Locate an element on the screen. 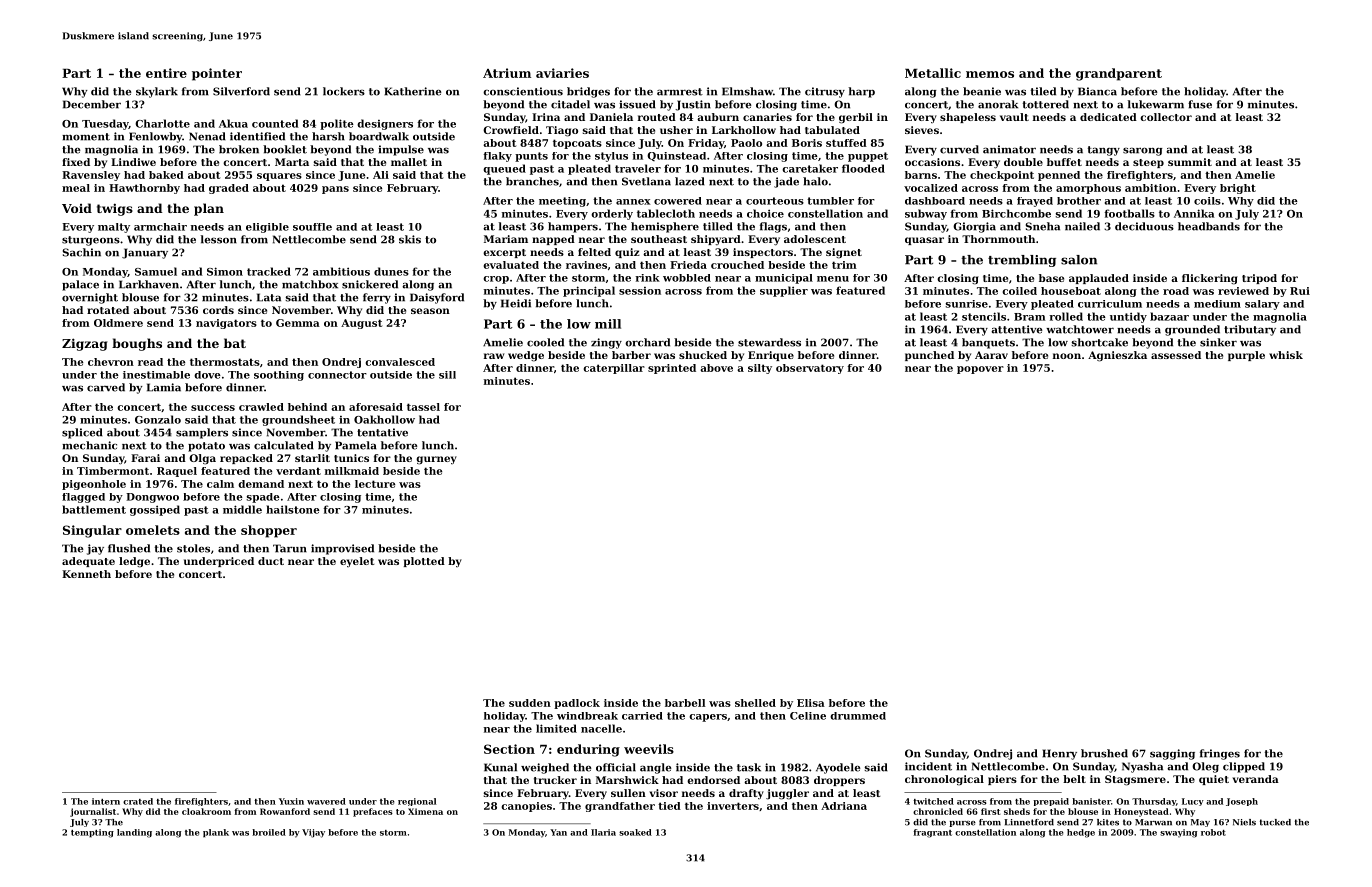 Image resolution: width=1372 pixels, height=887 pixels. tilled is located at coordinates (718, 226).
